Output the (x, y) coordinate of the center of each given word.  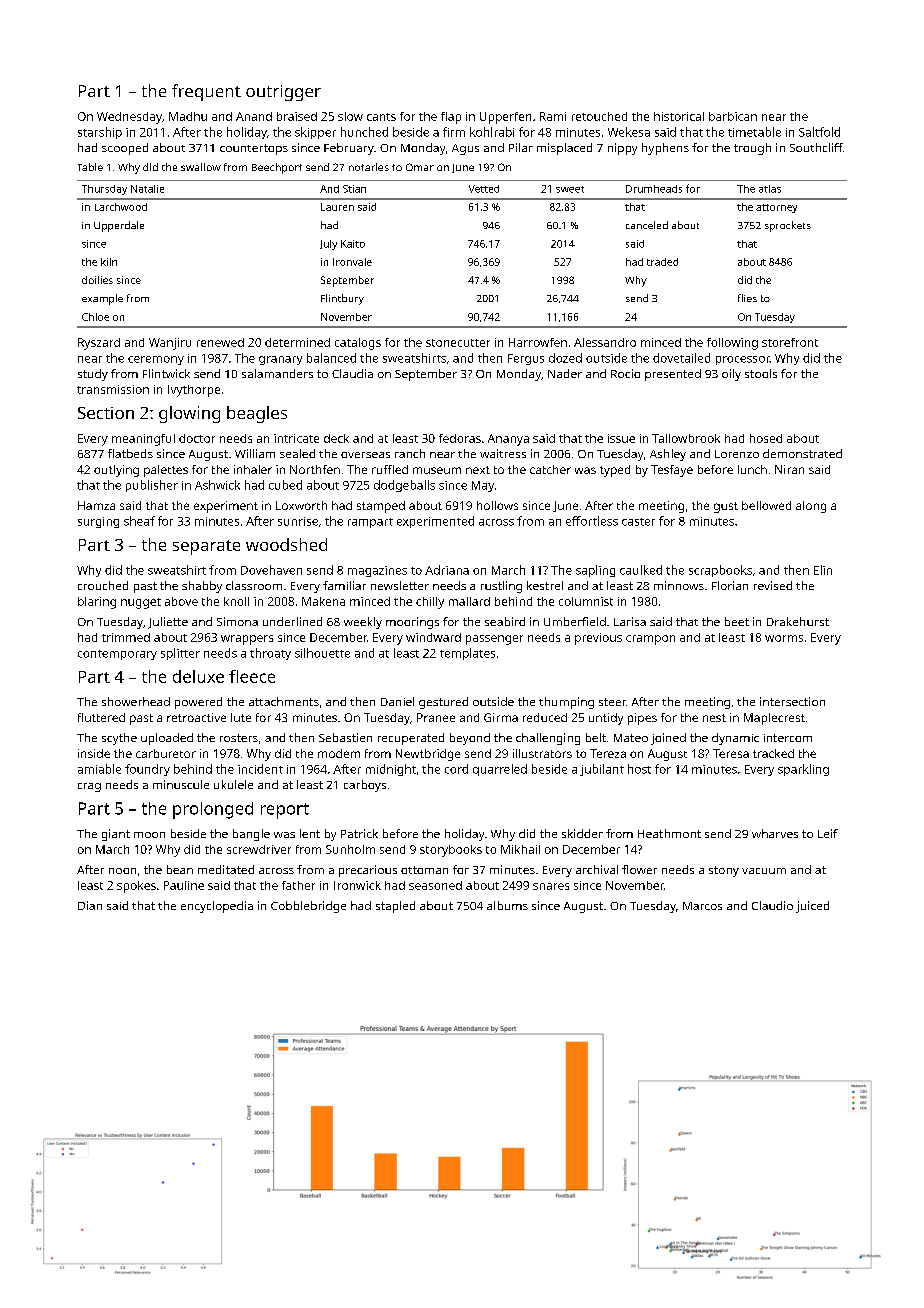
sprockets (788, 226)
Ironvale (352, 262)
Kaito (353, 244)
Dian (90, 905)
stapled (395, 907)
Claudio (772, 905)
